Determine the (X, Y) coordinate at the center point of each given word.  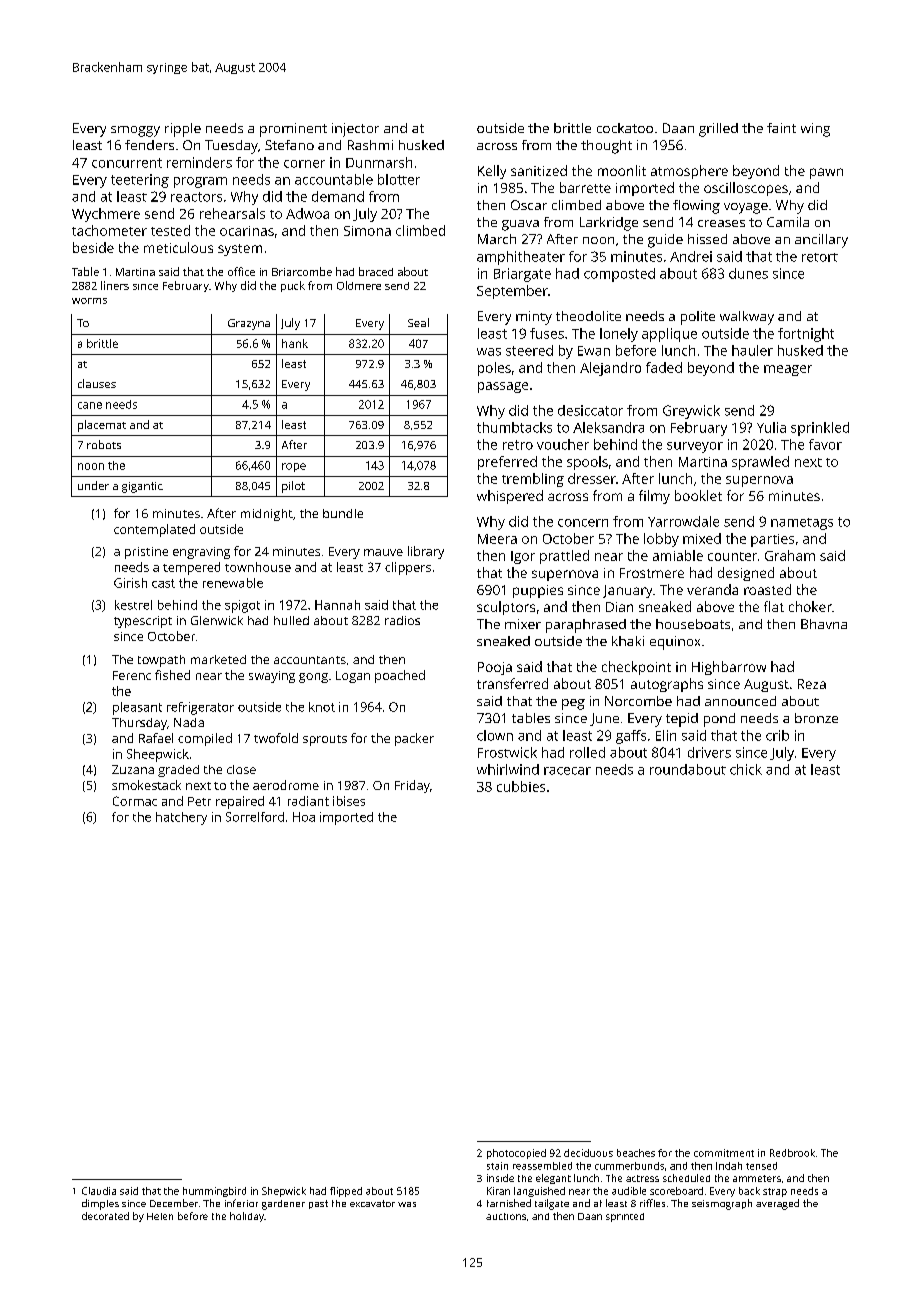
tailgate (552, 1204)
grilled (718, 130)
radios (402, 620)
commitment (724, 1153)
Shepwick (284, 1192)
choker (810, 606)
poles (494, 369)
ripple (183, 130)
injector (355, 130)
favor (825, 444)
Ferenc (132, 675)
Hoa (304, 817)
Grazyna (249, 324)
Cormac (135, 801)
